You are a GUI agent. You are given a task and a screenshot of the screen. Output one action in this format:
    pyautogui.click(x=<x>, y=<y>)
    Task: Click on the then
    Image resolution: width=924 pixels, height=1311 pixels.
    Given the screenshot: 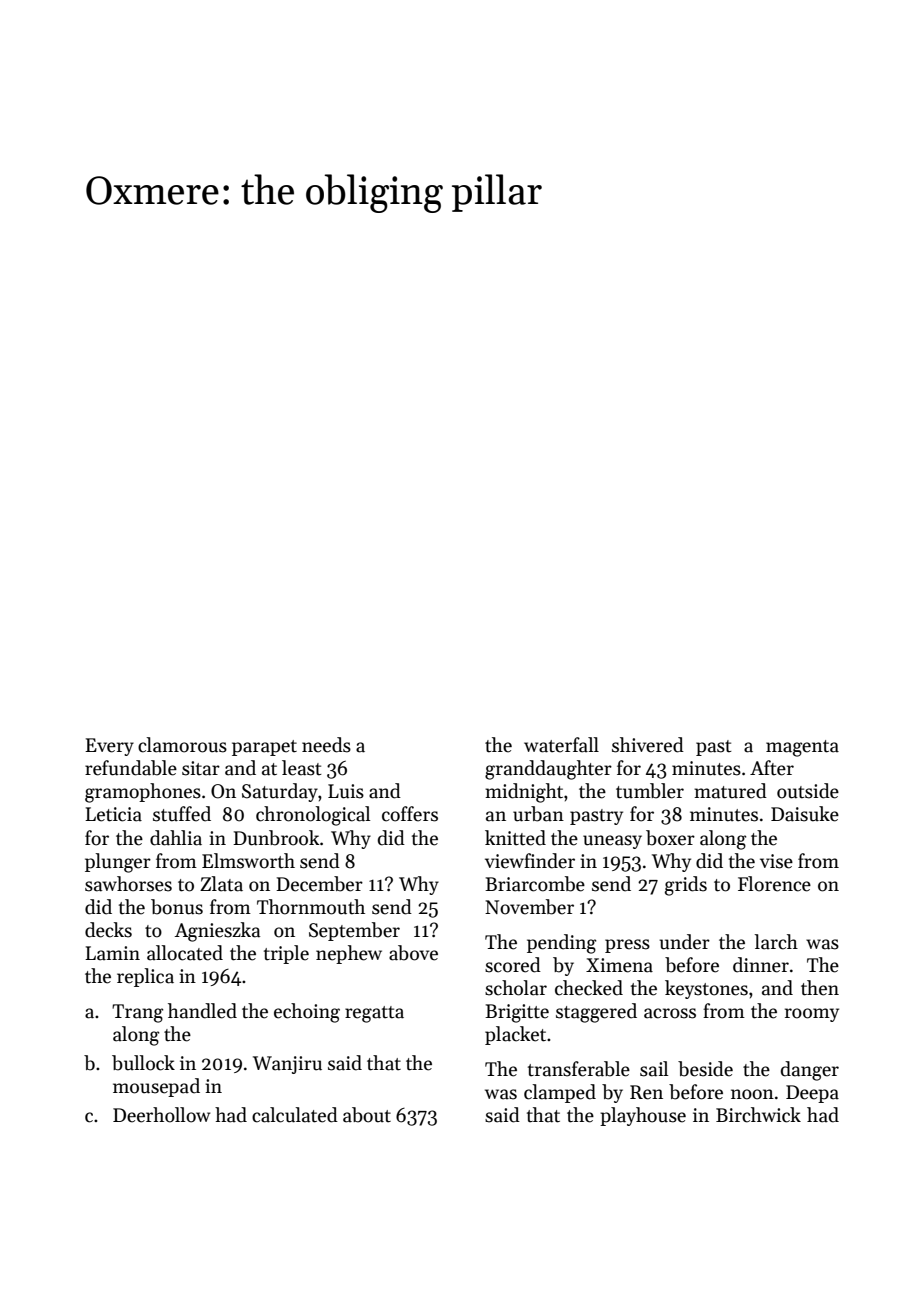 What is the action you would take?
    pyautogui.click(x=820, y=988)
